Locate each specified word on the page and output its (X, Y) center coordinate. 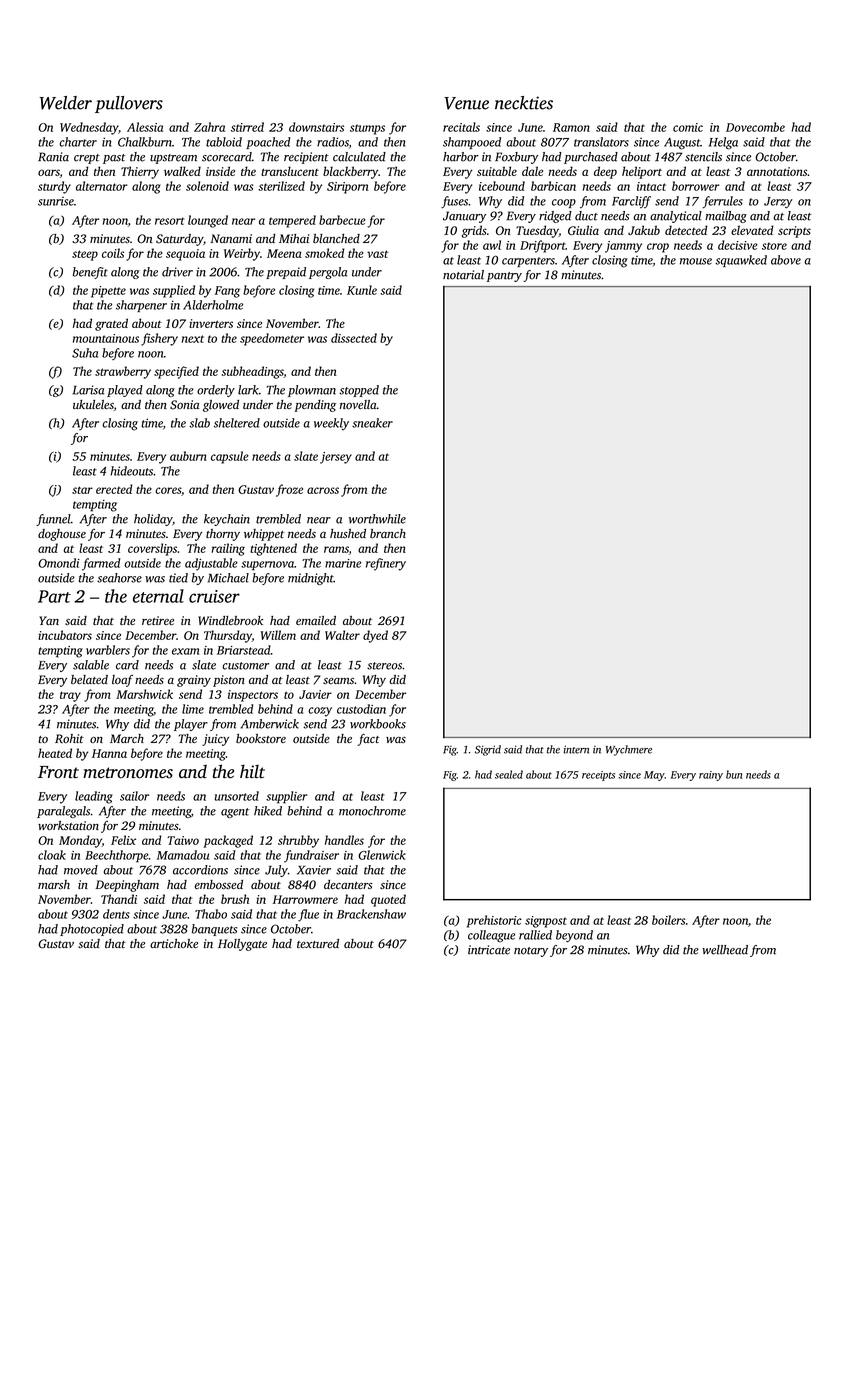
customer (246, 666)
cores (168, 490)
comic (688, 127)
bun (734, 774)
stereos (384, 666)
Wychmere (629, 750)
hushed (348, 533)
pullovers (129, 104)
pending (315, 406)
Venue (466, 103)
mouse (696, 261)
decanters (348, 884)
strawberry (123, 372)
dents (116, 914)
